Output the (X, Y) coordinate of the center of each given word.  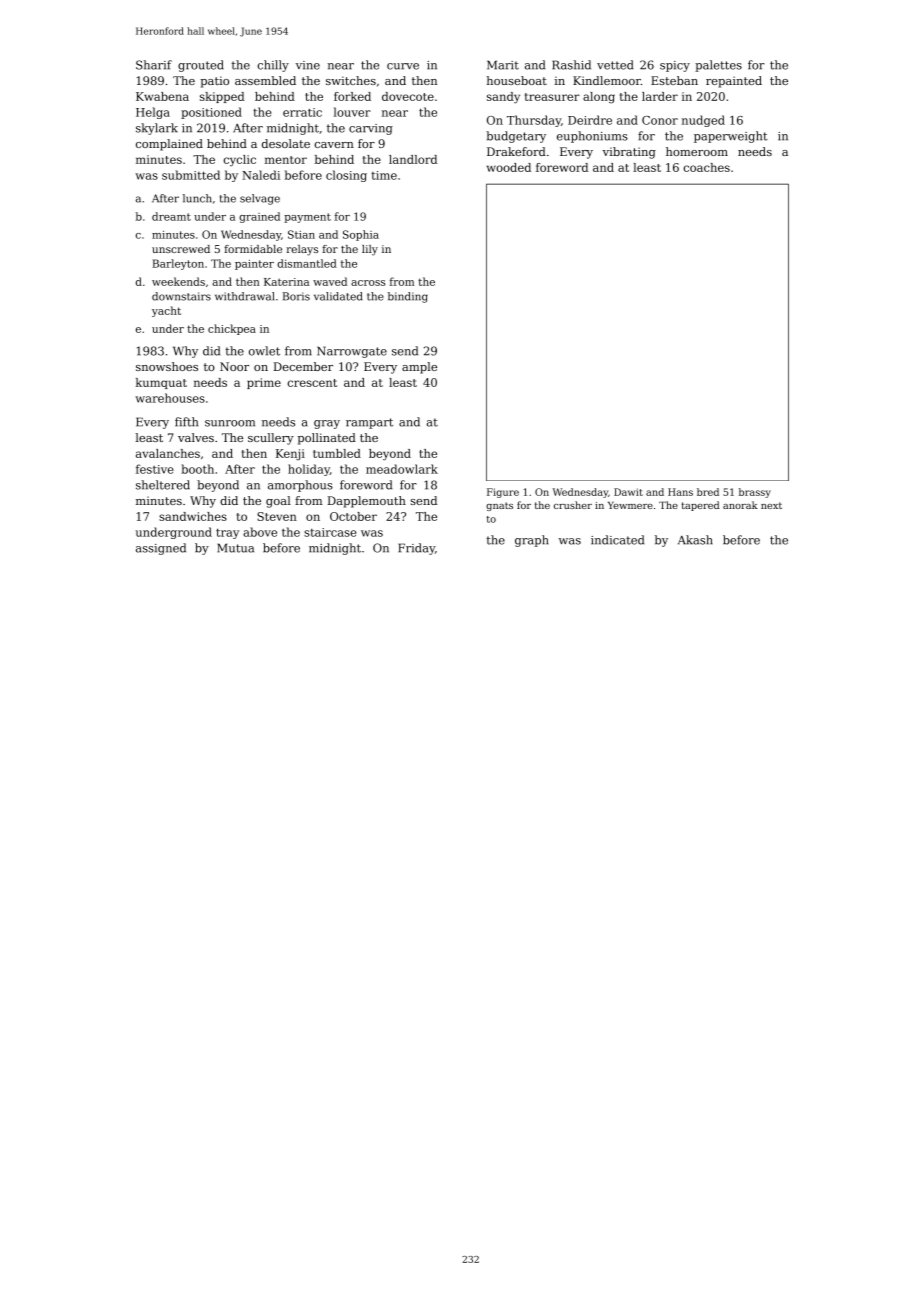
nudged (703, 121)
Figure (503, 493)
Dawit (628, 492)
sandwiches (193, 516)
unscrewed (181, 249)
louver (352, 112)
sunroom (230, 423)
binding (408, 297)
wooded (509, 167)
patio (214, 82)
